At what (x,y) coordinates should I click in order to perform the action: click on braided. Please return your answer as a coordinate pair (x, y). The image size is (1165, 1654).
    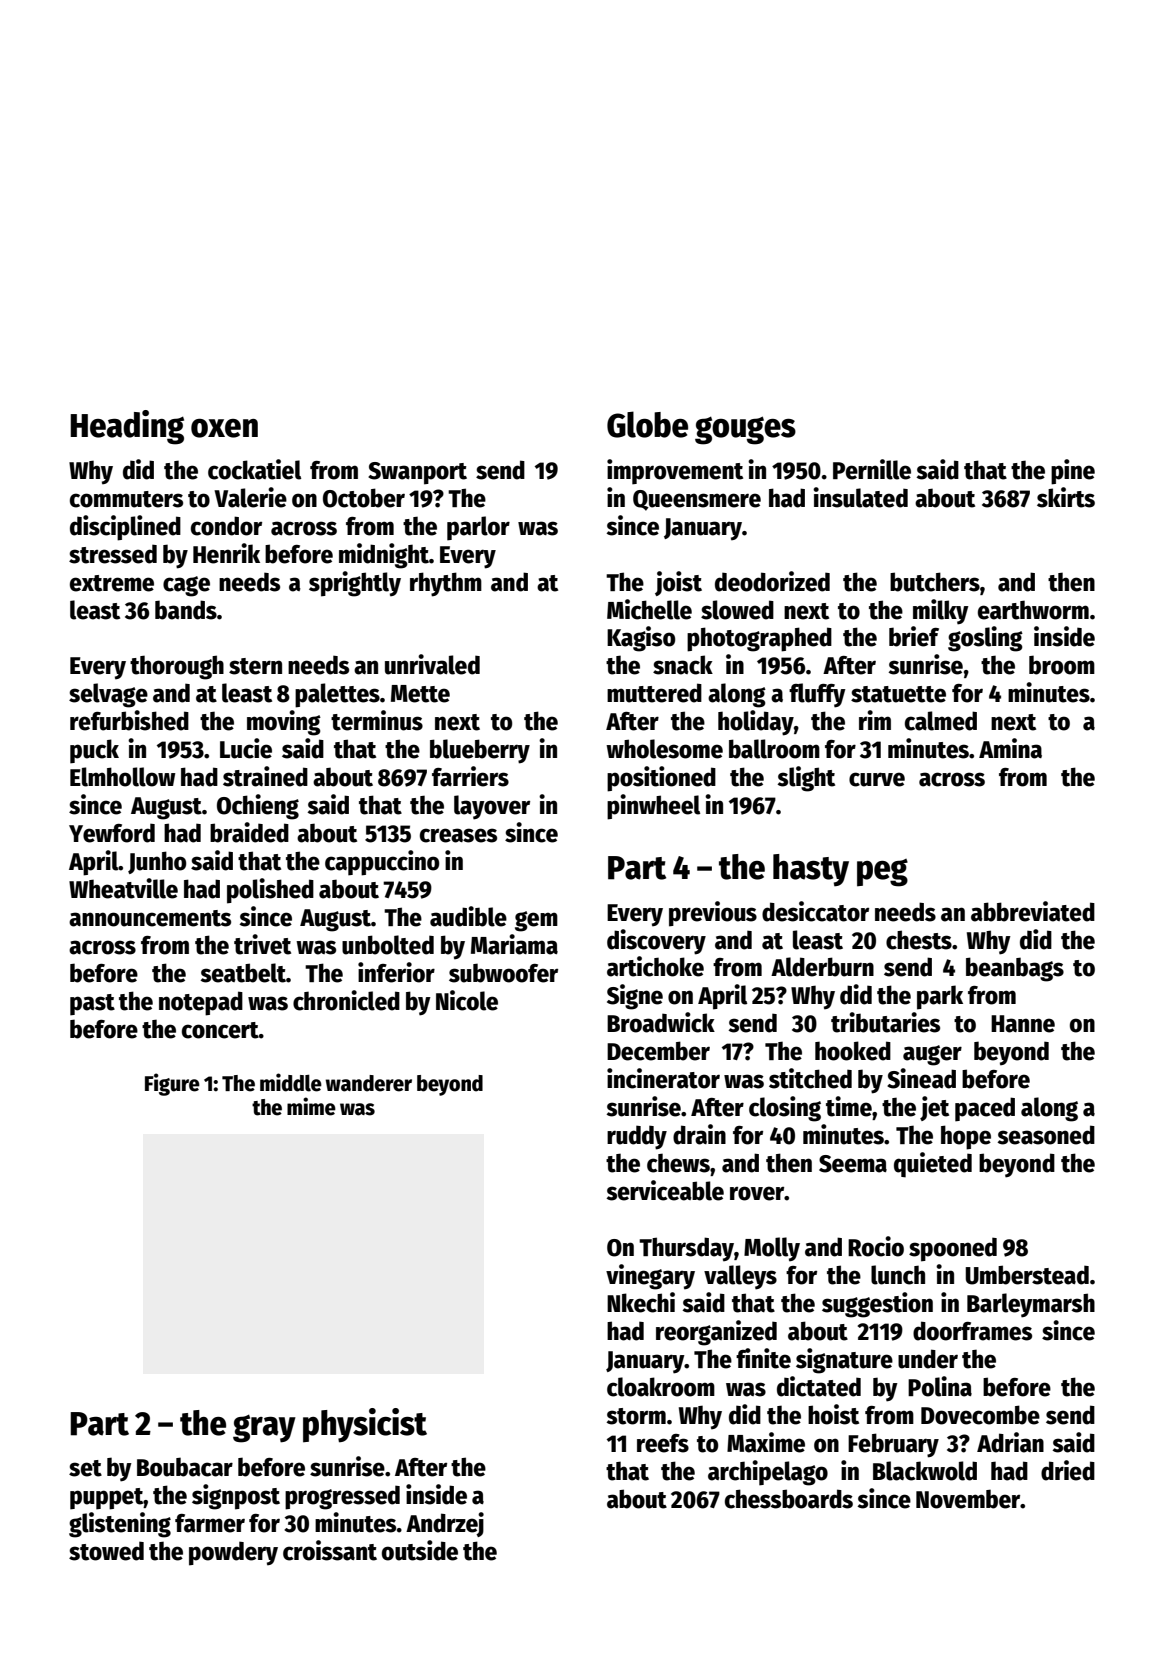
    Looking at the image, I should click on (249, 832).
